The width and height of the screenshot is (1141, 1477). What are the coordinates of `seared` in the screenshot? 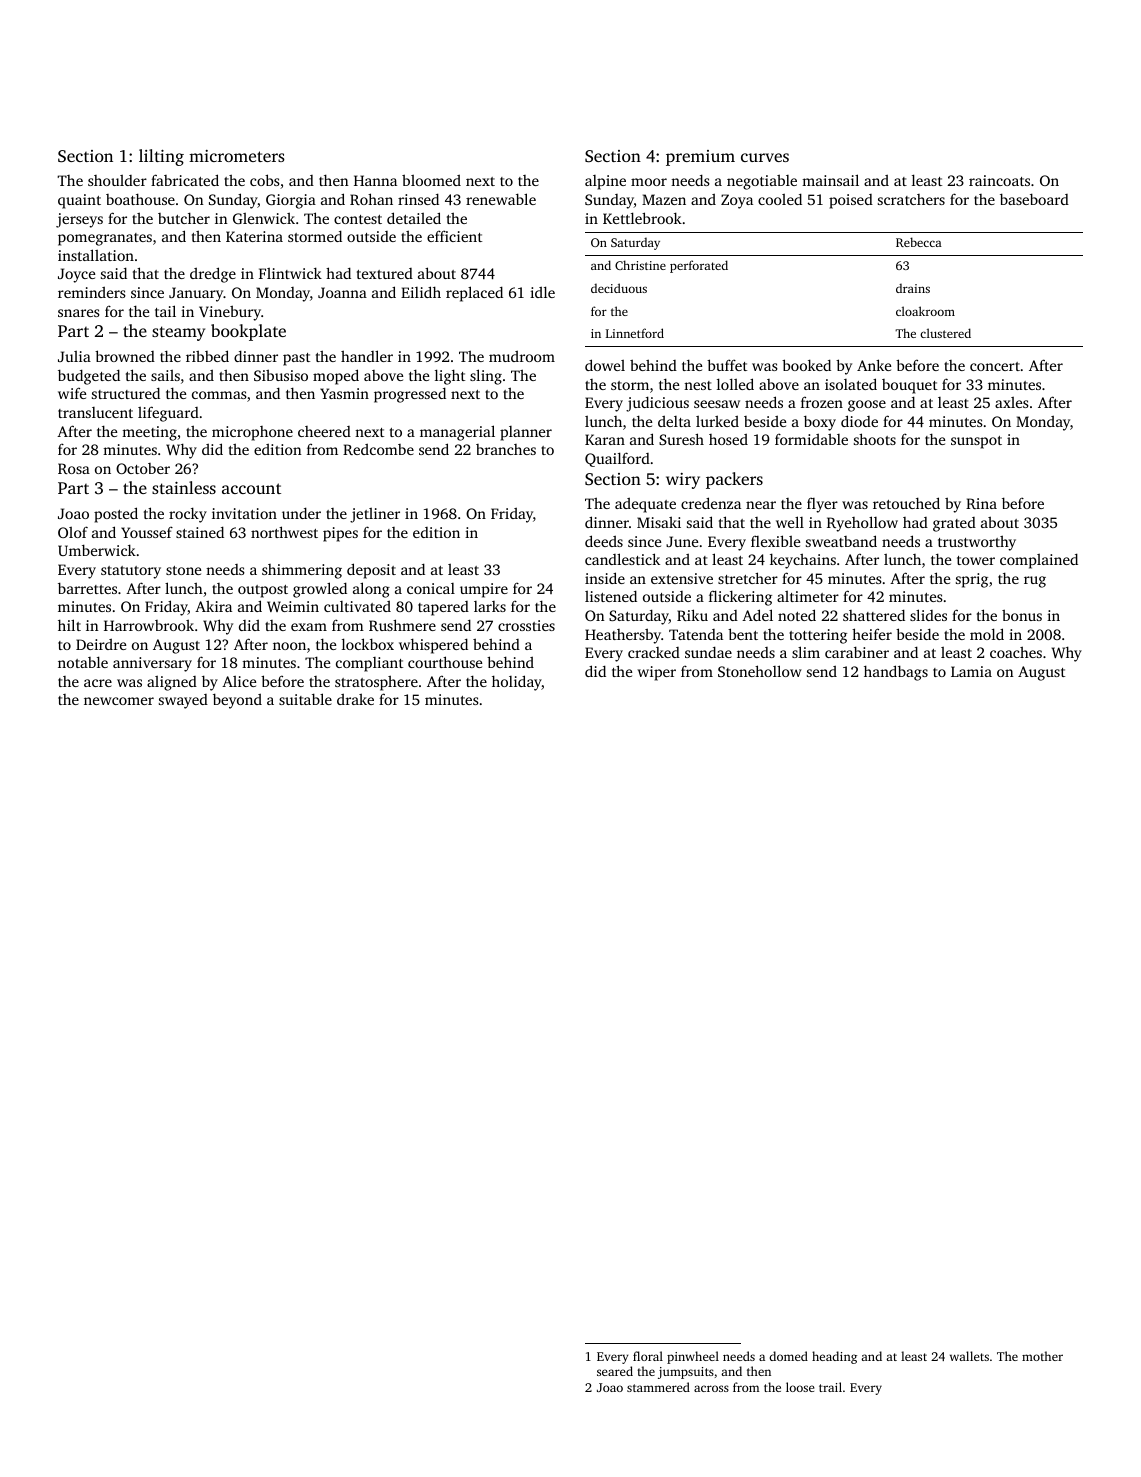 It's located at (615, 1371).
